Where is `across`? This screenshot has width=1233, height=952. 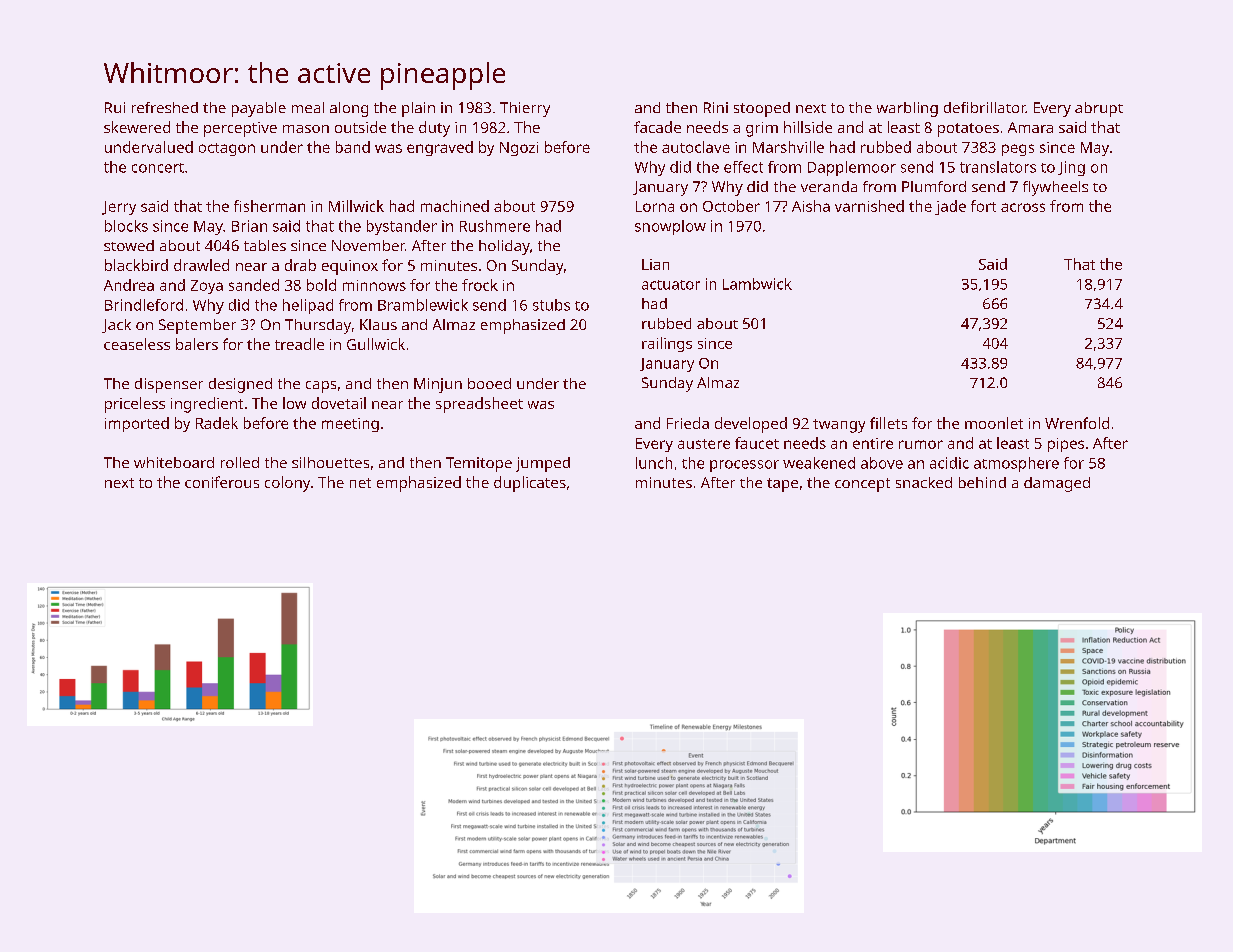
across is located at coordinates (1023, 207).
